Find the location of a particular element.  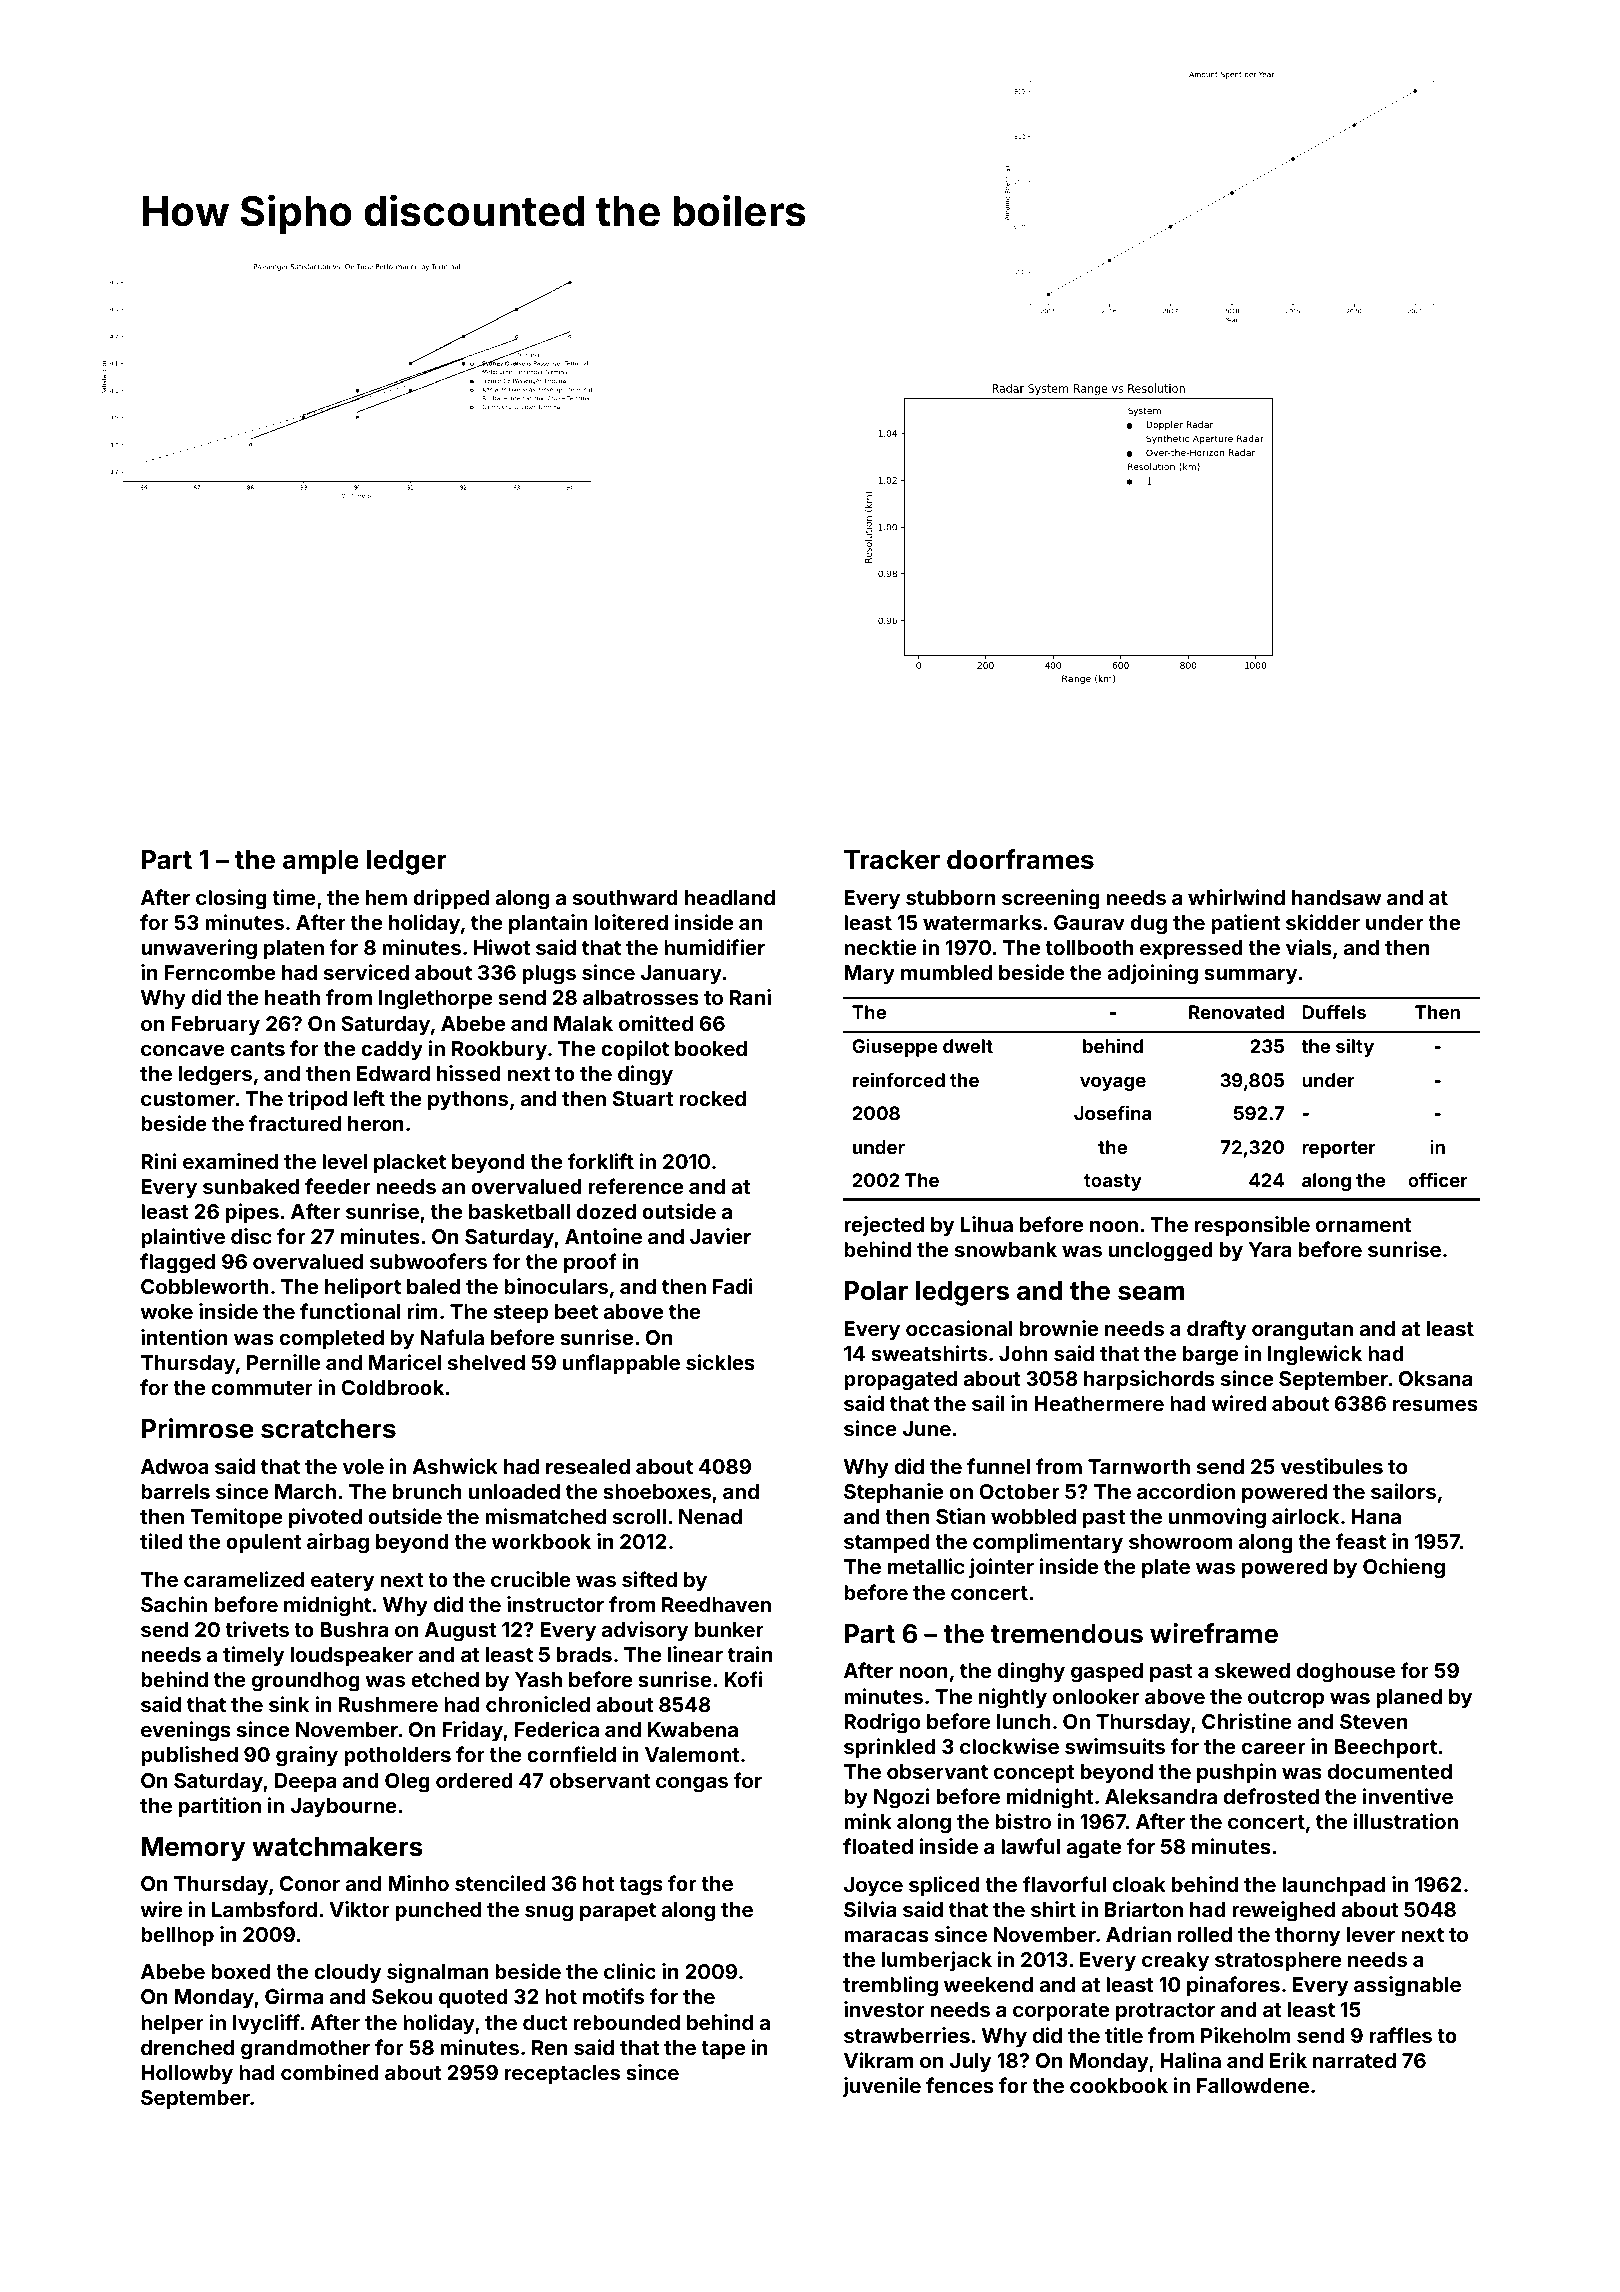

Tracker is located at coordinates (892, 860).
